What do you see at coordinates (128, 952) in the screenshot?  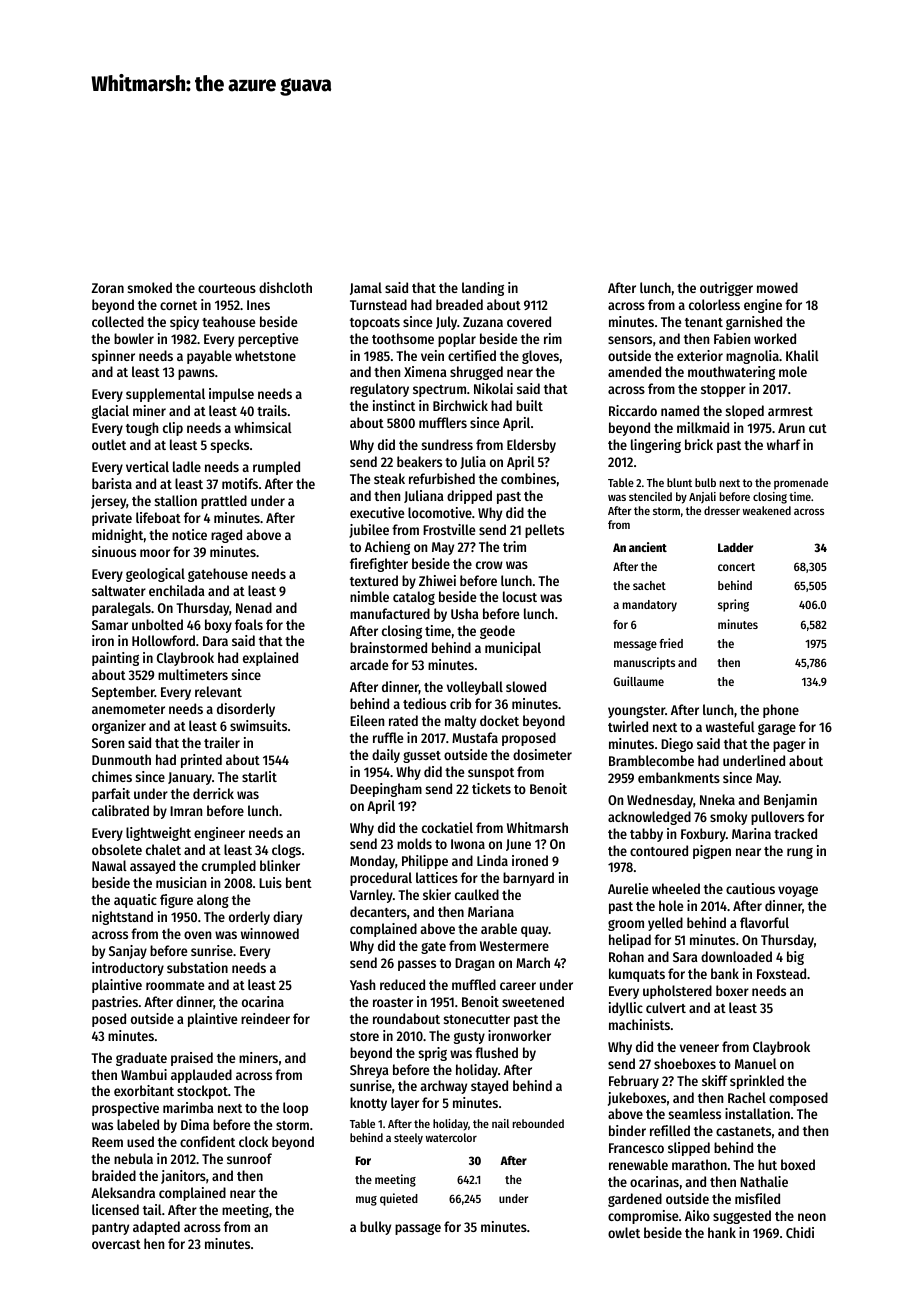 I see `Sanjay` at bounding box center [128, 952].
